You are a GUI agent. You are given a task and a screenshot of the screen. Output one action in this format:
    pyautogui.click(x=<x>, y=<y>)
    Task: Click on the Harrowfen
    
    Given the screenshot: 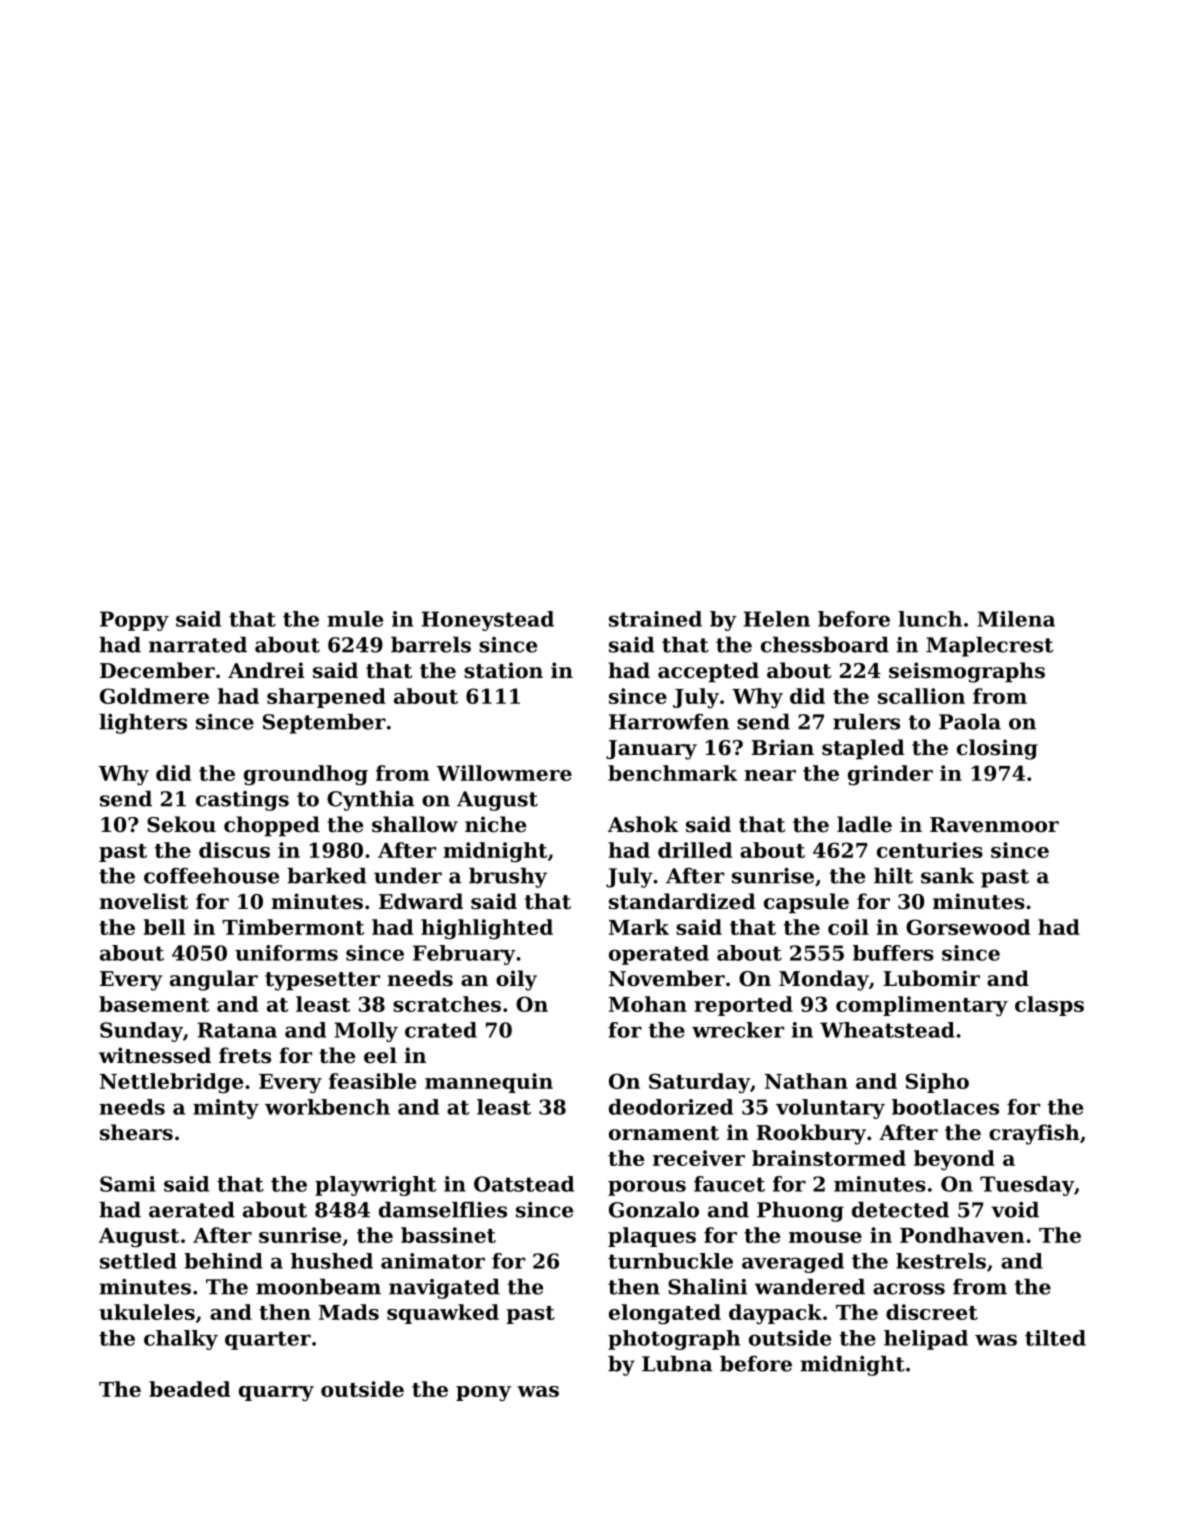 What is the action you would take?
    pyautogui.click(x=669, y=722)
